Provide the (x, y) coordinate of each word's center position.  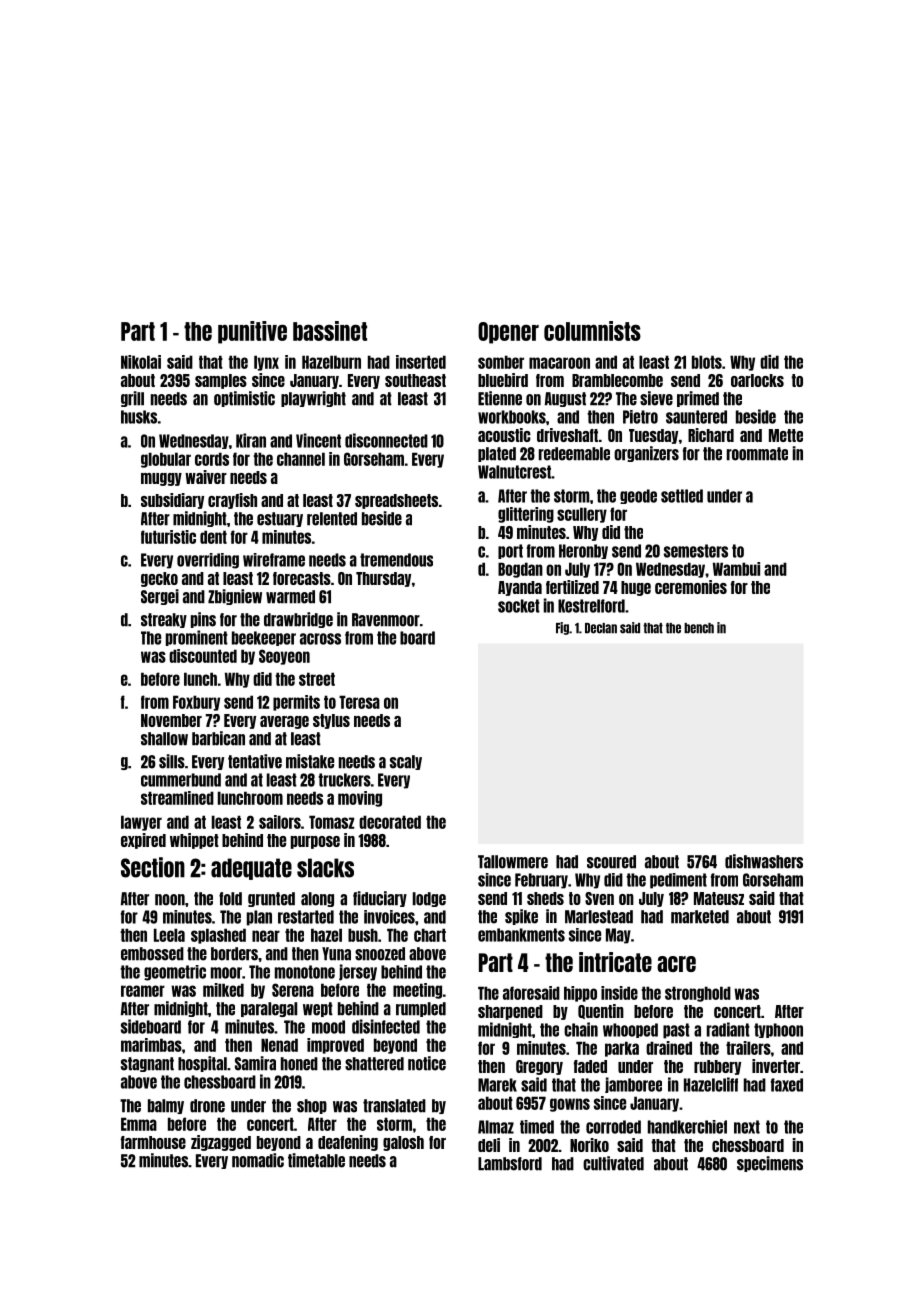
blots (707, 362)
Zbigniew (235, 597)
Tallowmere (513, 862)
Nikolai (141, 362)
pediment (678, 881)
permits (296, 703)
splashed (218, 936)
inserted (421, 362)
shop (312, 1106)
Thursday (383, 579)
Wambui (736, 569)
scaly (406, 762)
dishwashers (764, 861)
